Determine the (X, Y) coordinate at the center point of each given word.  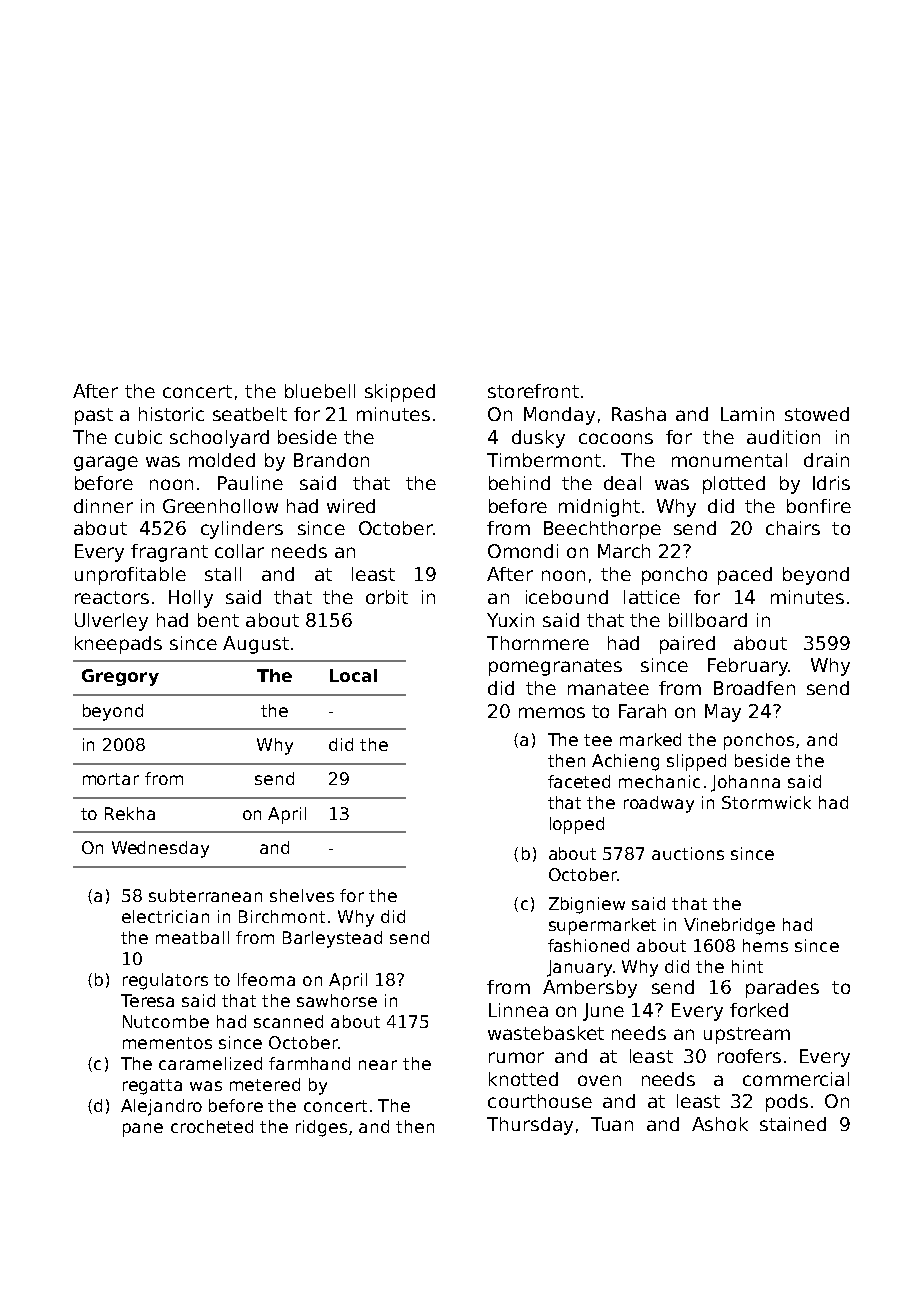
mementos (167, 1043)
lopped (577, 825)
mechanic (659, 781)
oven (599, 1080)
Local (353, 675)
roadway (659, 804)
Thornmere (538, 643)
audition (783, 437)
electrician (165, 916)
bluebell (320, 391)
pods (787, 1103)
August (256, 645)
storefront (533, 391)
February (748, 667)
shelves (302, 895)
